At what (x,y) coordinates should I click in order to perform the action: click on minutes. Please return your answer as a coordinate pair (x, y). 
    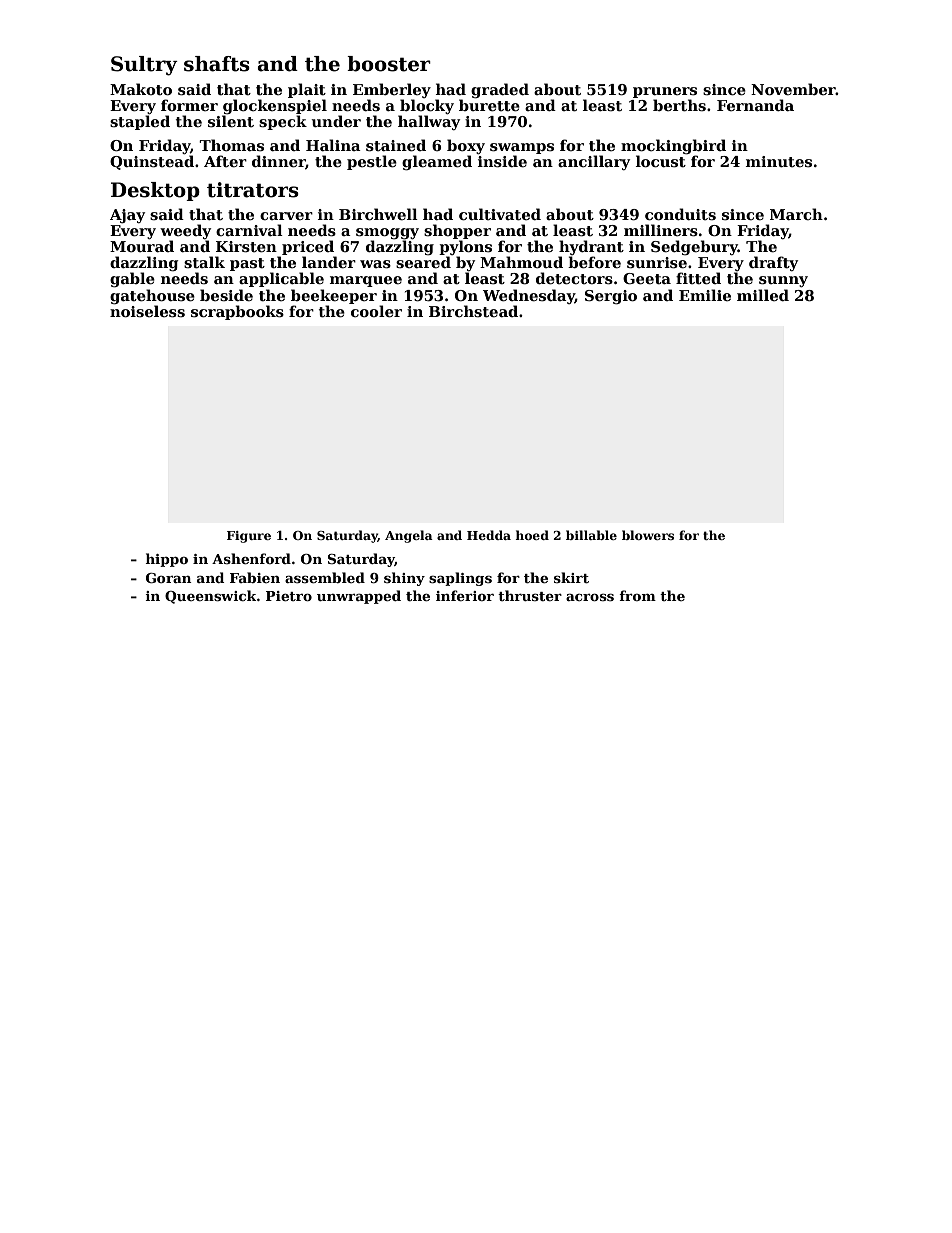
    Looking at the image, I should click on (779, 161).
